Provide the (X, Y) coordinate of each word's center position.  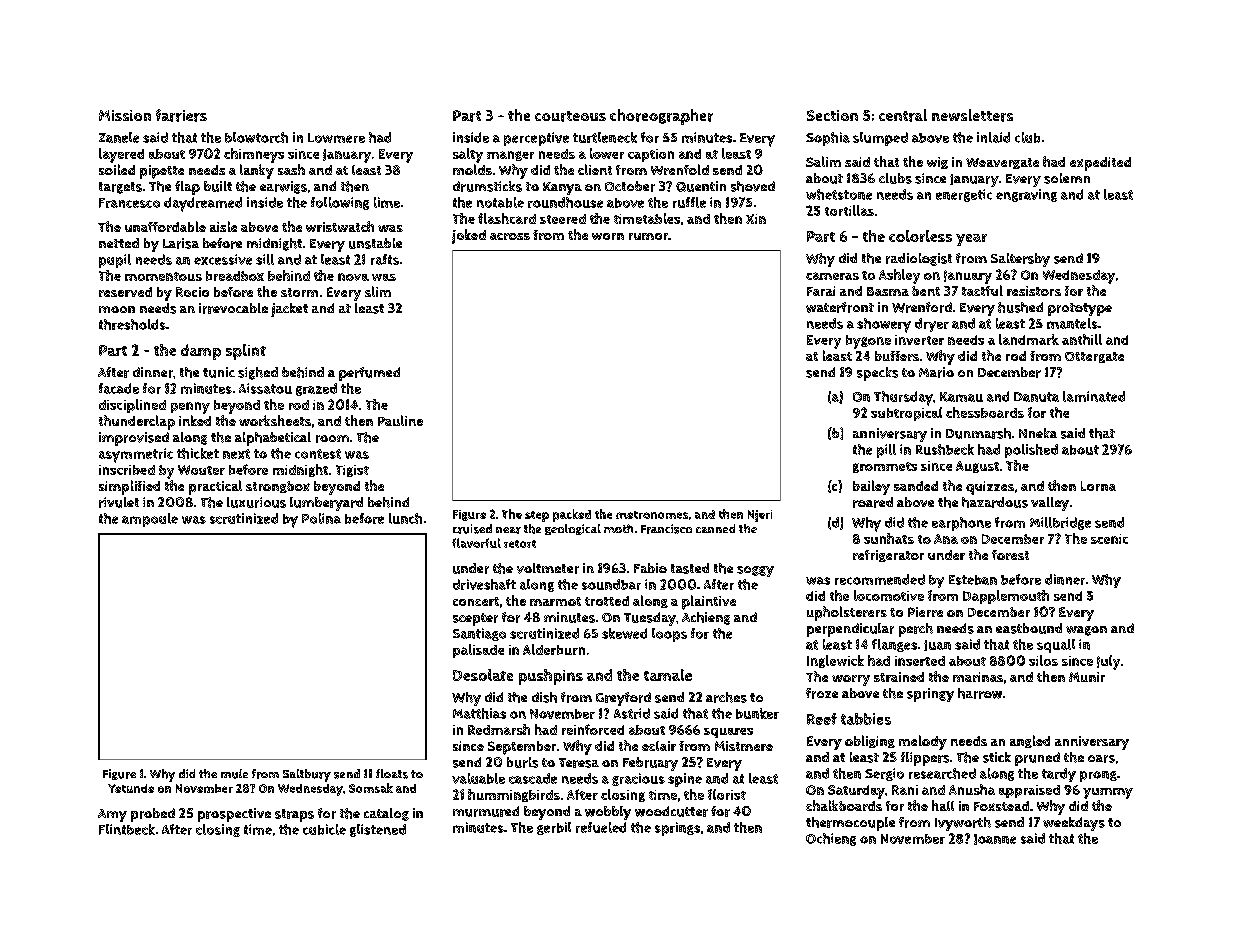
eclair (659, 746)
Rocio (192, 292)
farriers (181, 115)
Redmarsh (499, 729)
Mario (936, 372)
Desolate (483, 675)
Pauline (400, 420)
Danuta (1036, 397)
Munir (1087, 677)
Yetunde (131, 788)
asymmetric (136, 455)
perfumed (369, 374)
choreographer (661, 117)
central (903, 115)
